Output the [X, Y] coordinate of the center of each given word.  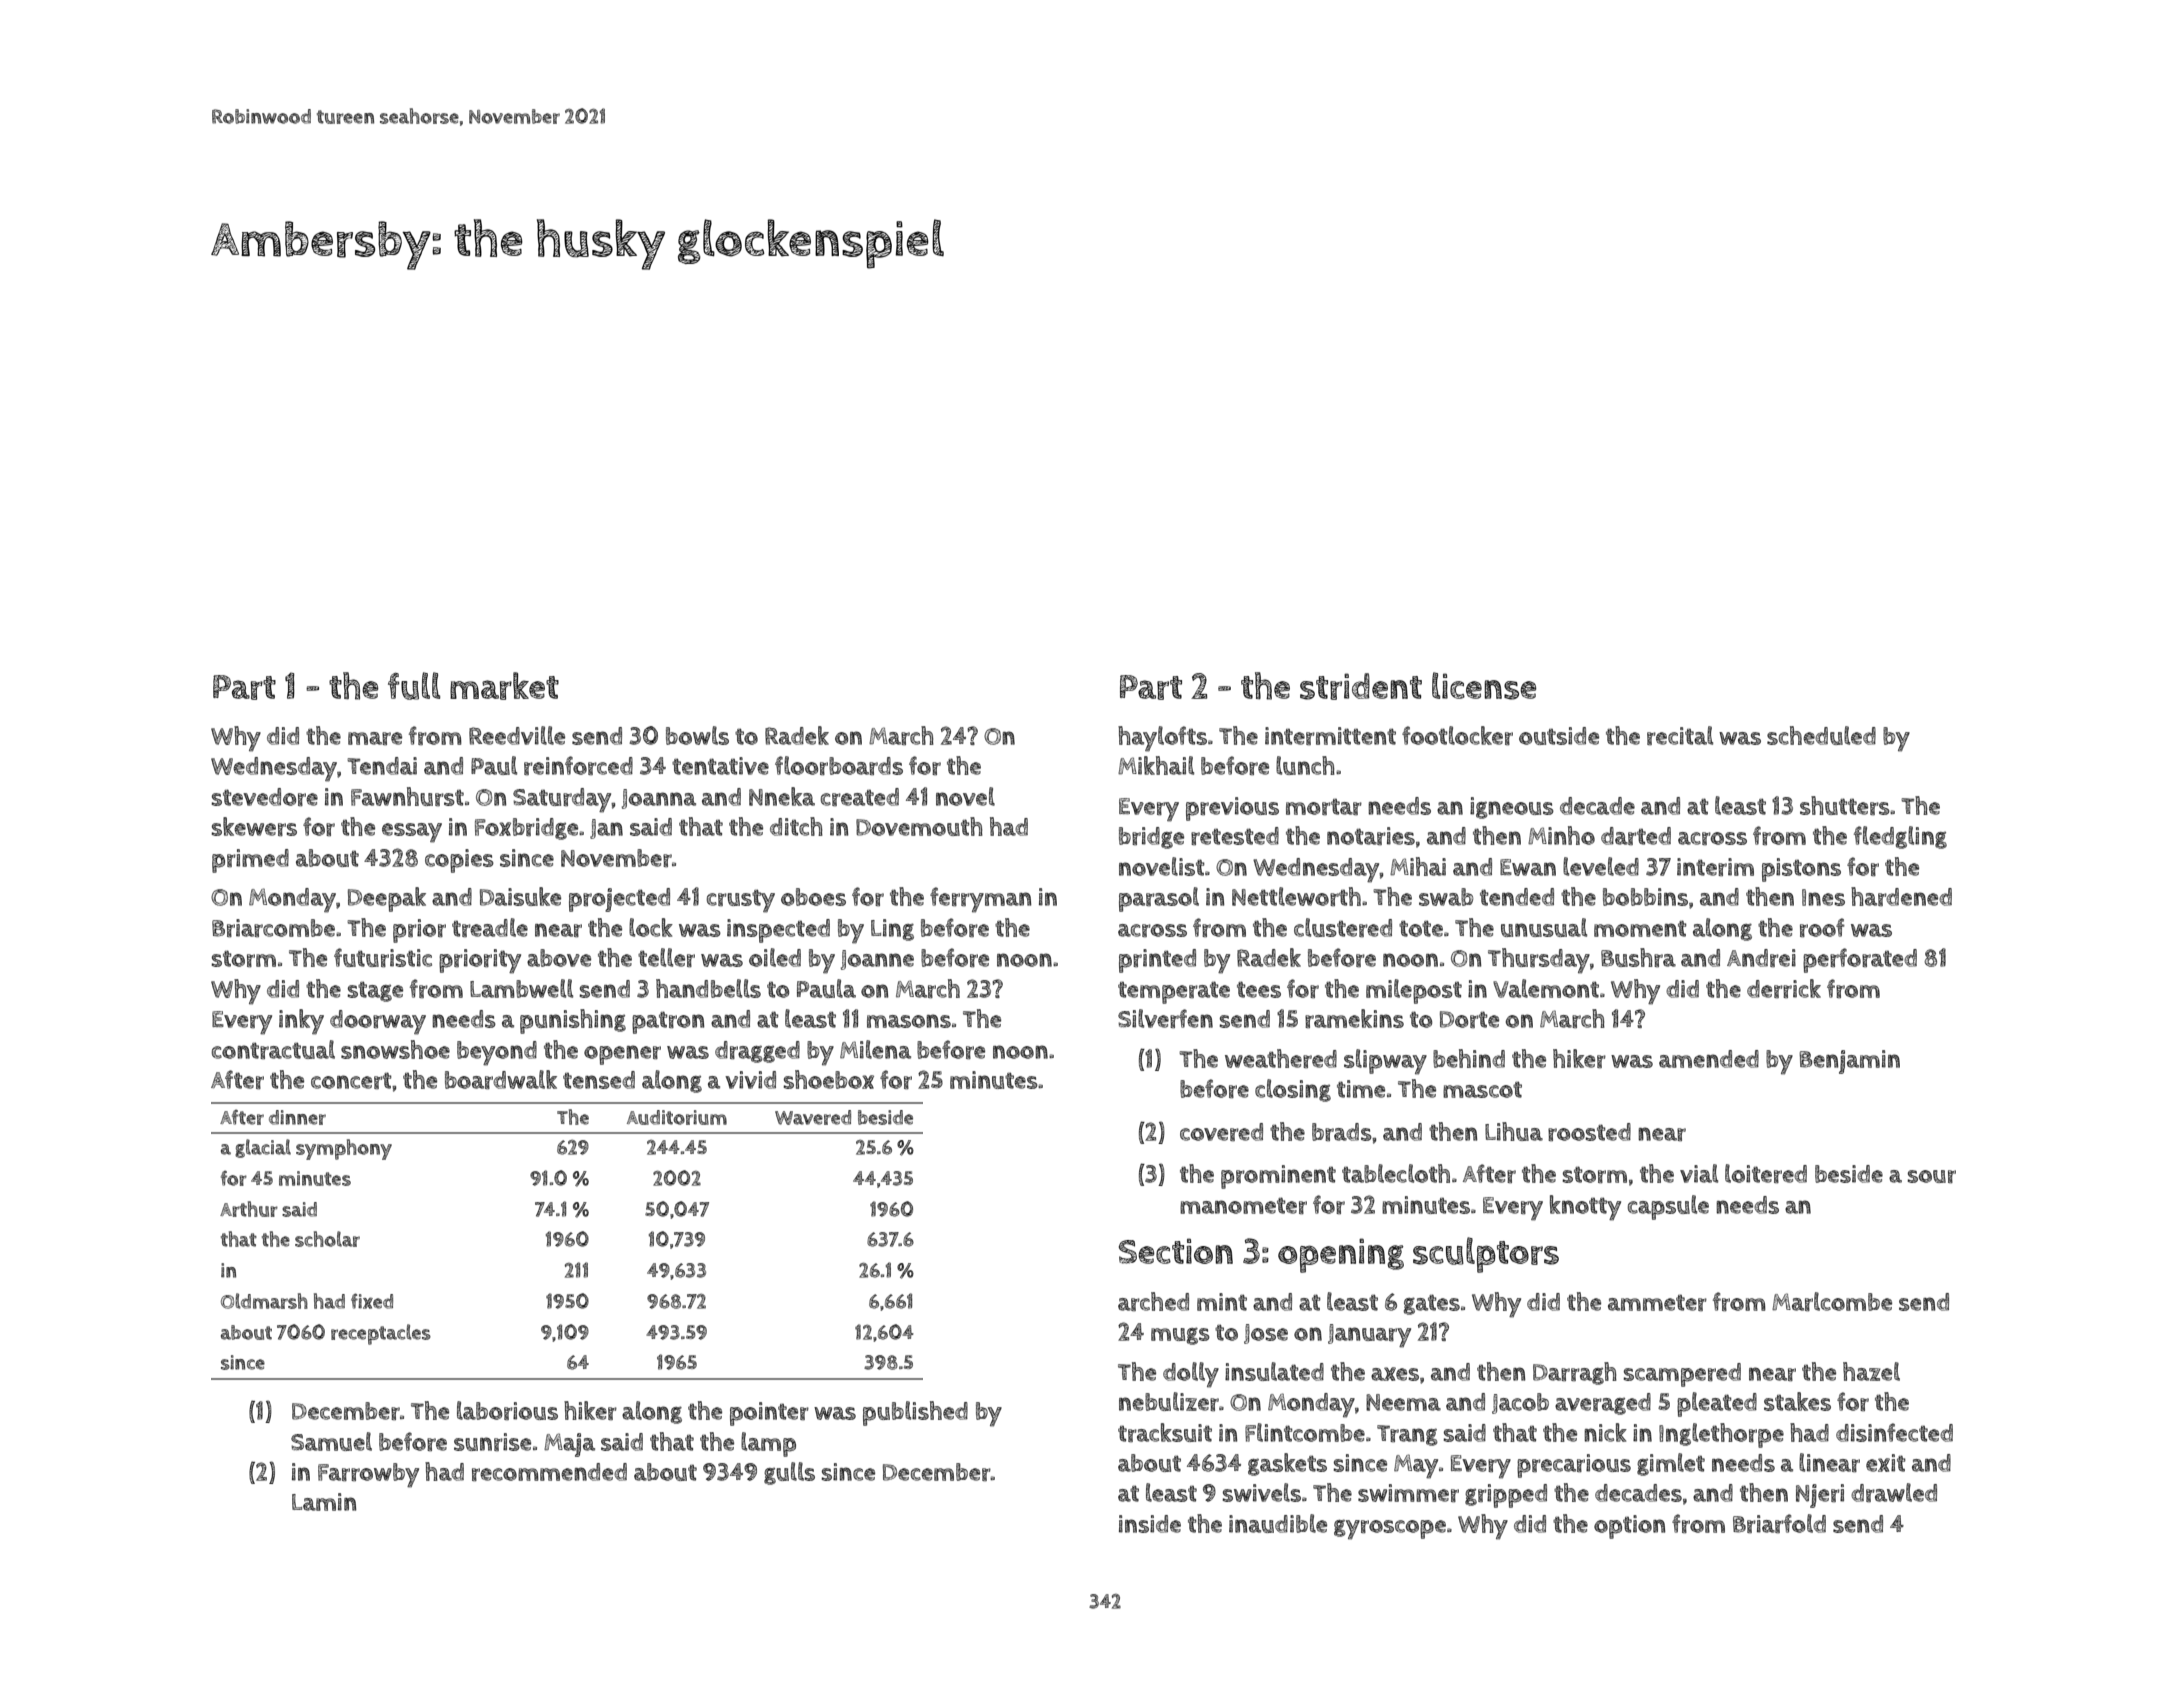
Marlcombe [1832, 1301]
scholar [327, 1239]
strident [1361, 686]
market [504, 686]
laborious [507, 1410]
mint [1222, 1302]
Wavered [813, 1117]
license [1484, 686]
